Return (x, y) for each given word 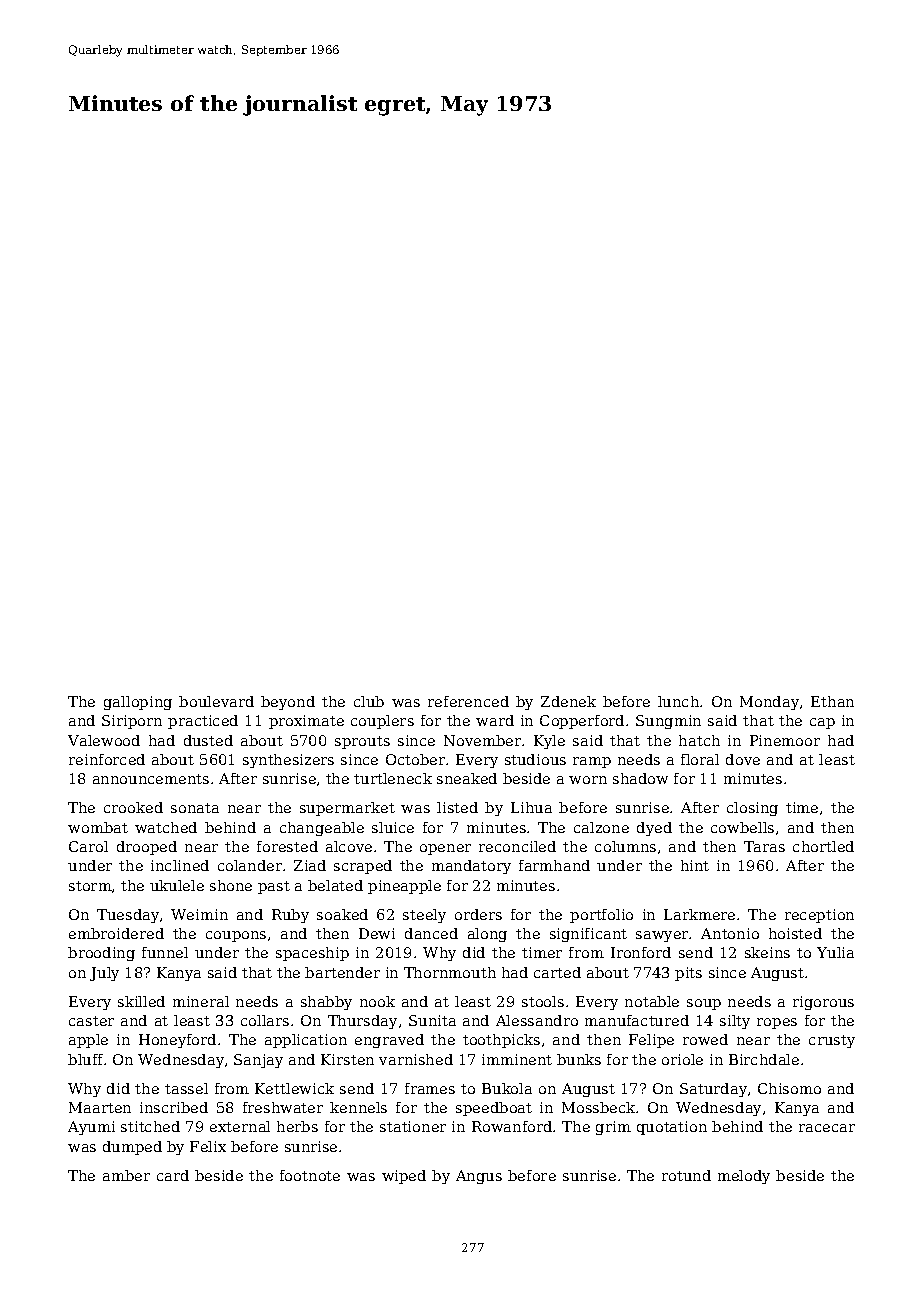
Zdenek (568, 701)
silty (735, 1022)
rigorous (823, 1003)
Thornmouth (450, 972)
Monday (769, 703)
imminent (517, 1059)
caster (91, 1021)
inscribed (174, 1107)
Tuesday (128, 916)
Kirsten (347, 1059)
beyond (288, 703)
